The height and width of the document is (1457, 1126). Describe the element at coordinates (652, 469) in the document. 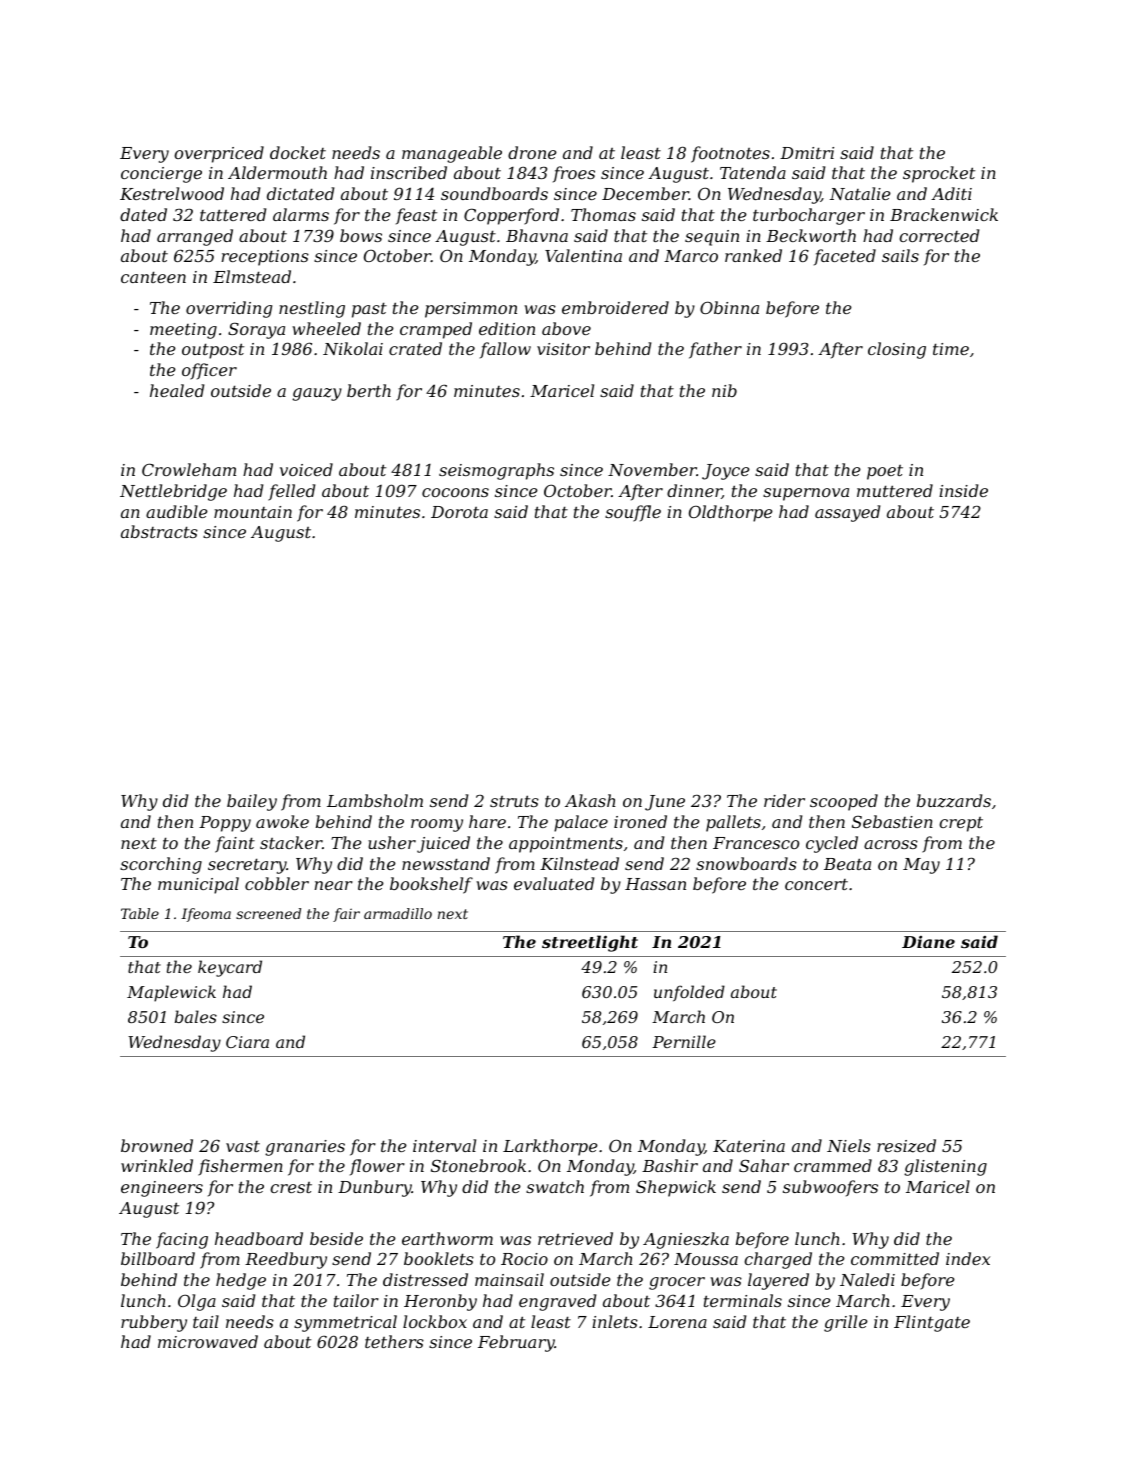

I see `November` at that location.
